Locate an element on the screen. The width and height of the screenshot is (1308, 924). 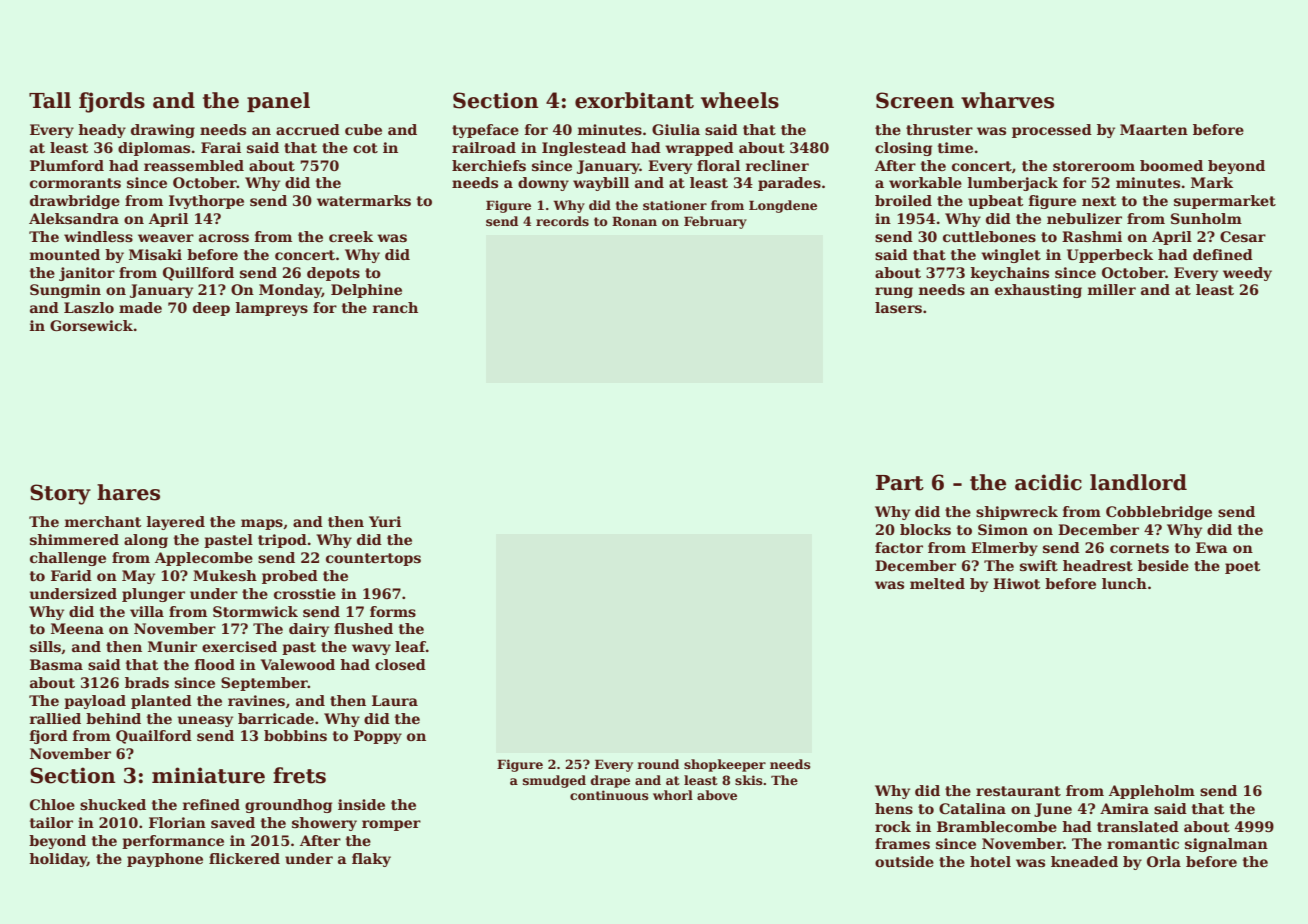
uneasy is located at coordinates (205, 721).
